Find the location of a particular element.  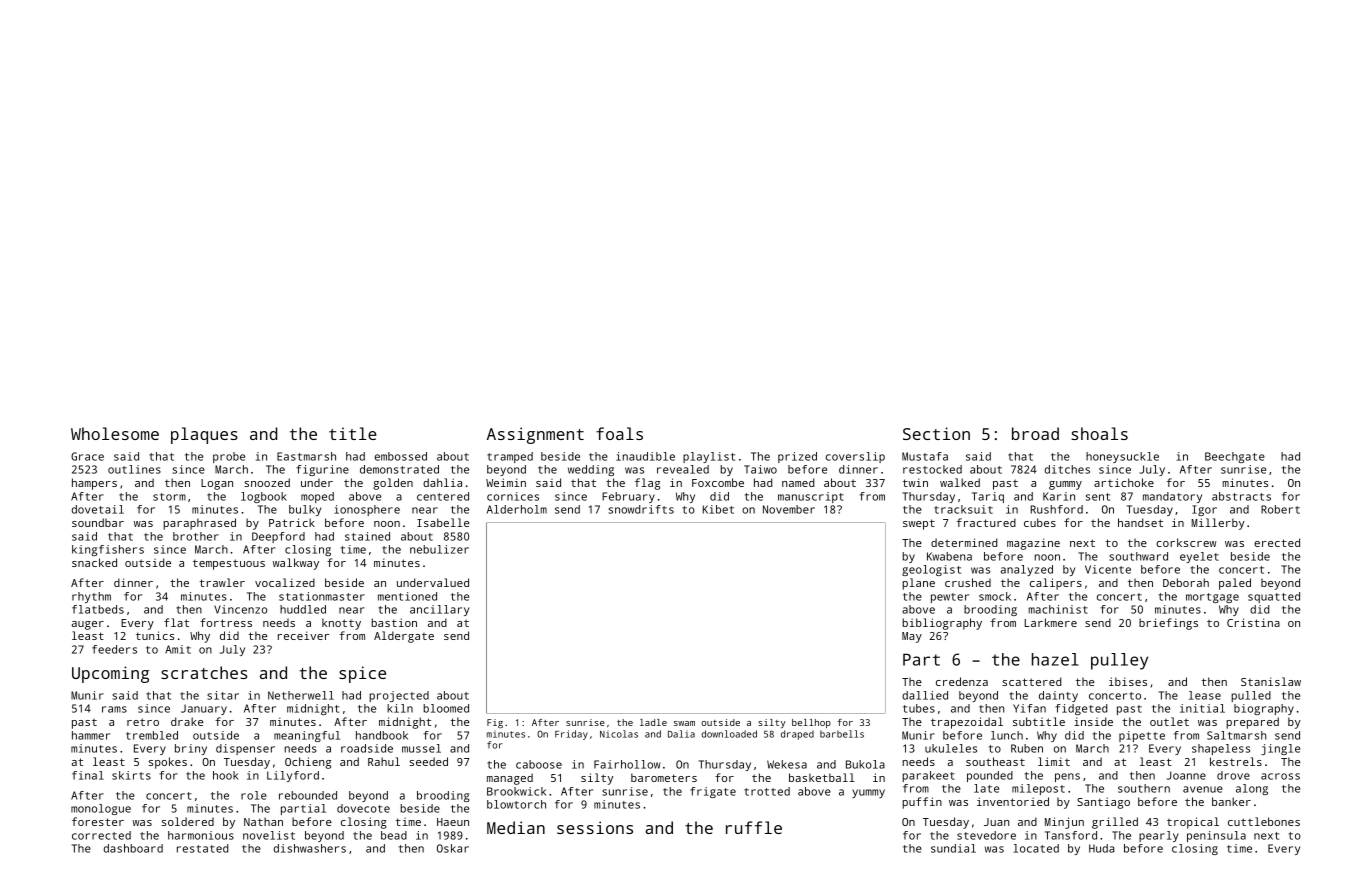

foals is located at coordinates (619, 433).
